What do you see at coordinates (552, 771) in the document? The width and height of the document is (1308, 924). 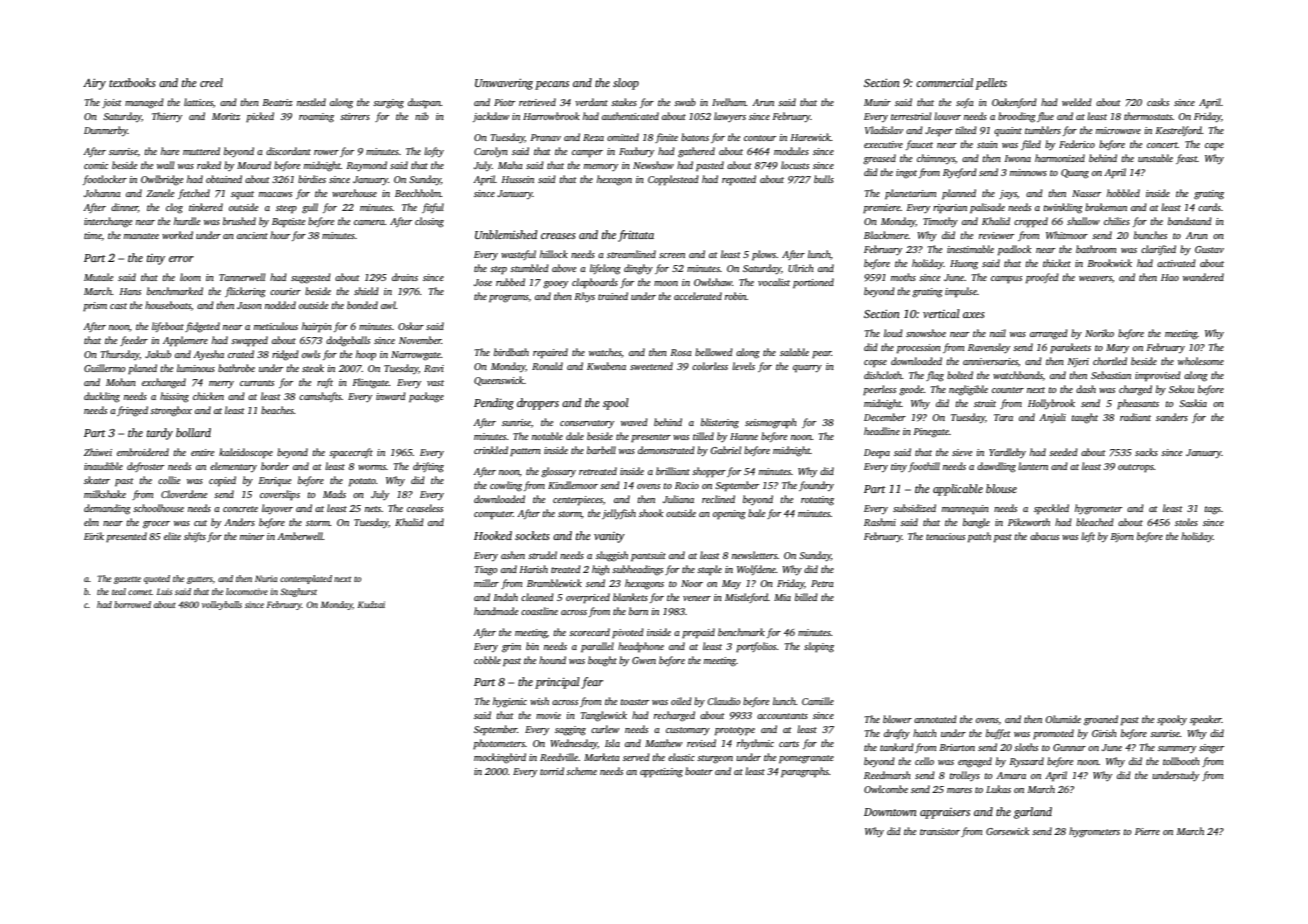 I see `torrid` at bounding box center [552, 771].
